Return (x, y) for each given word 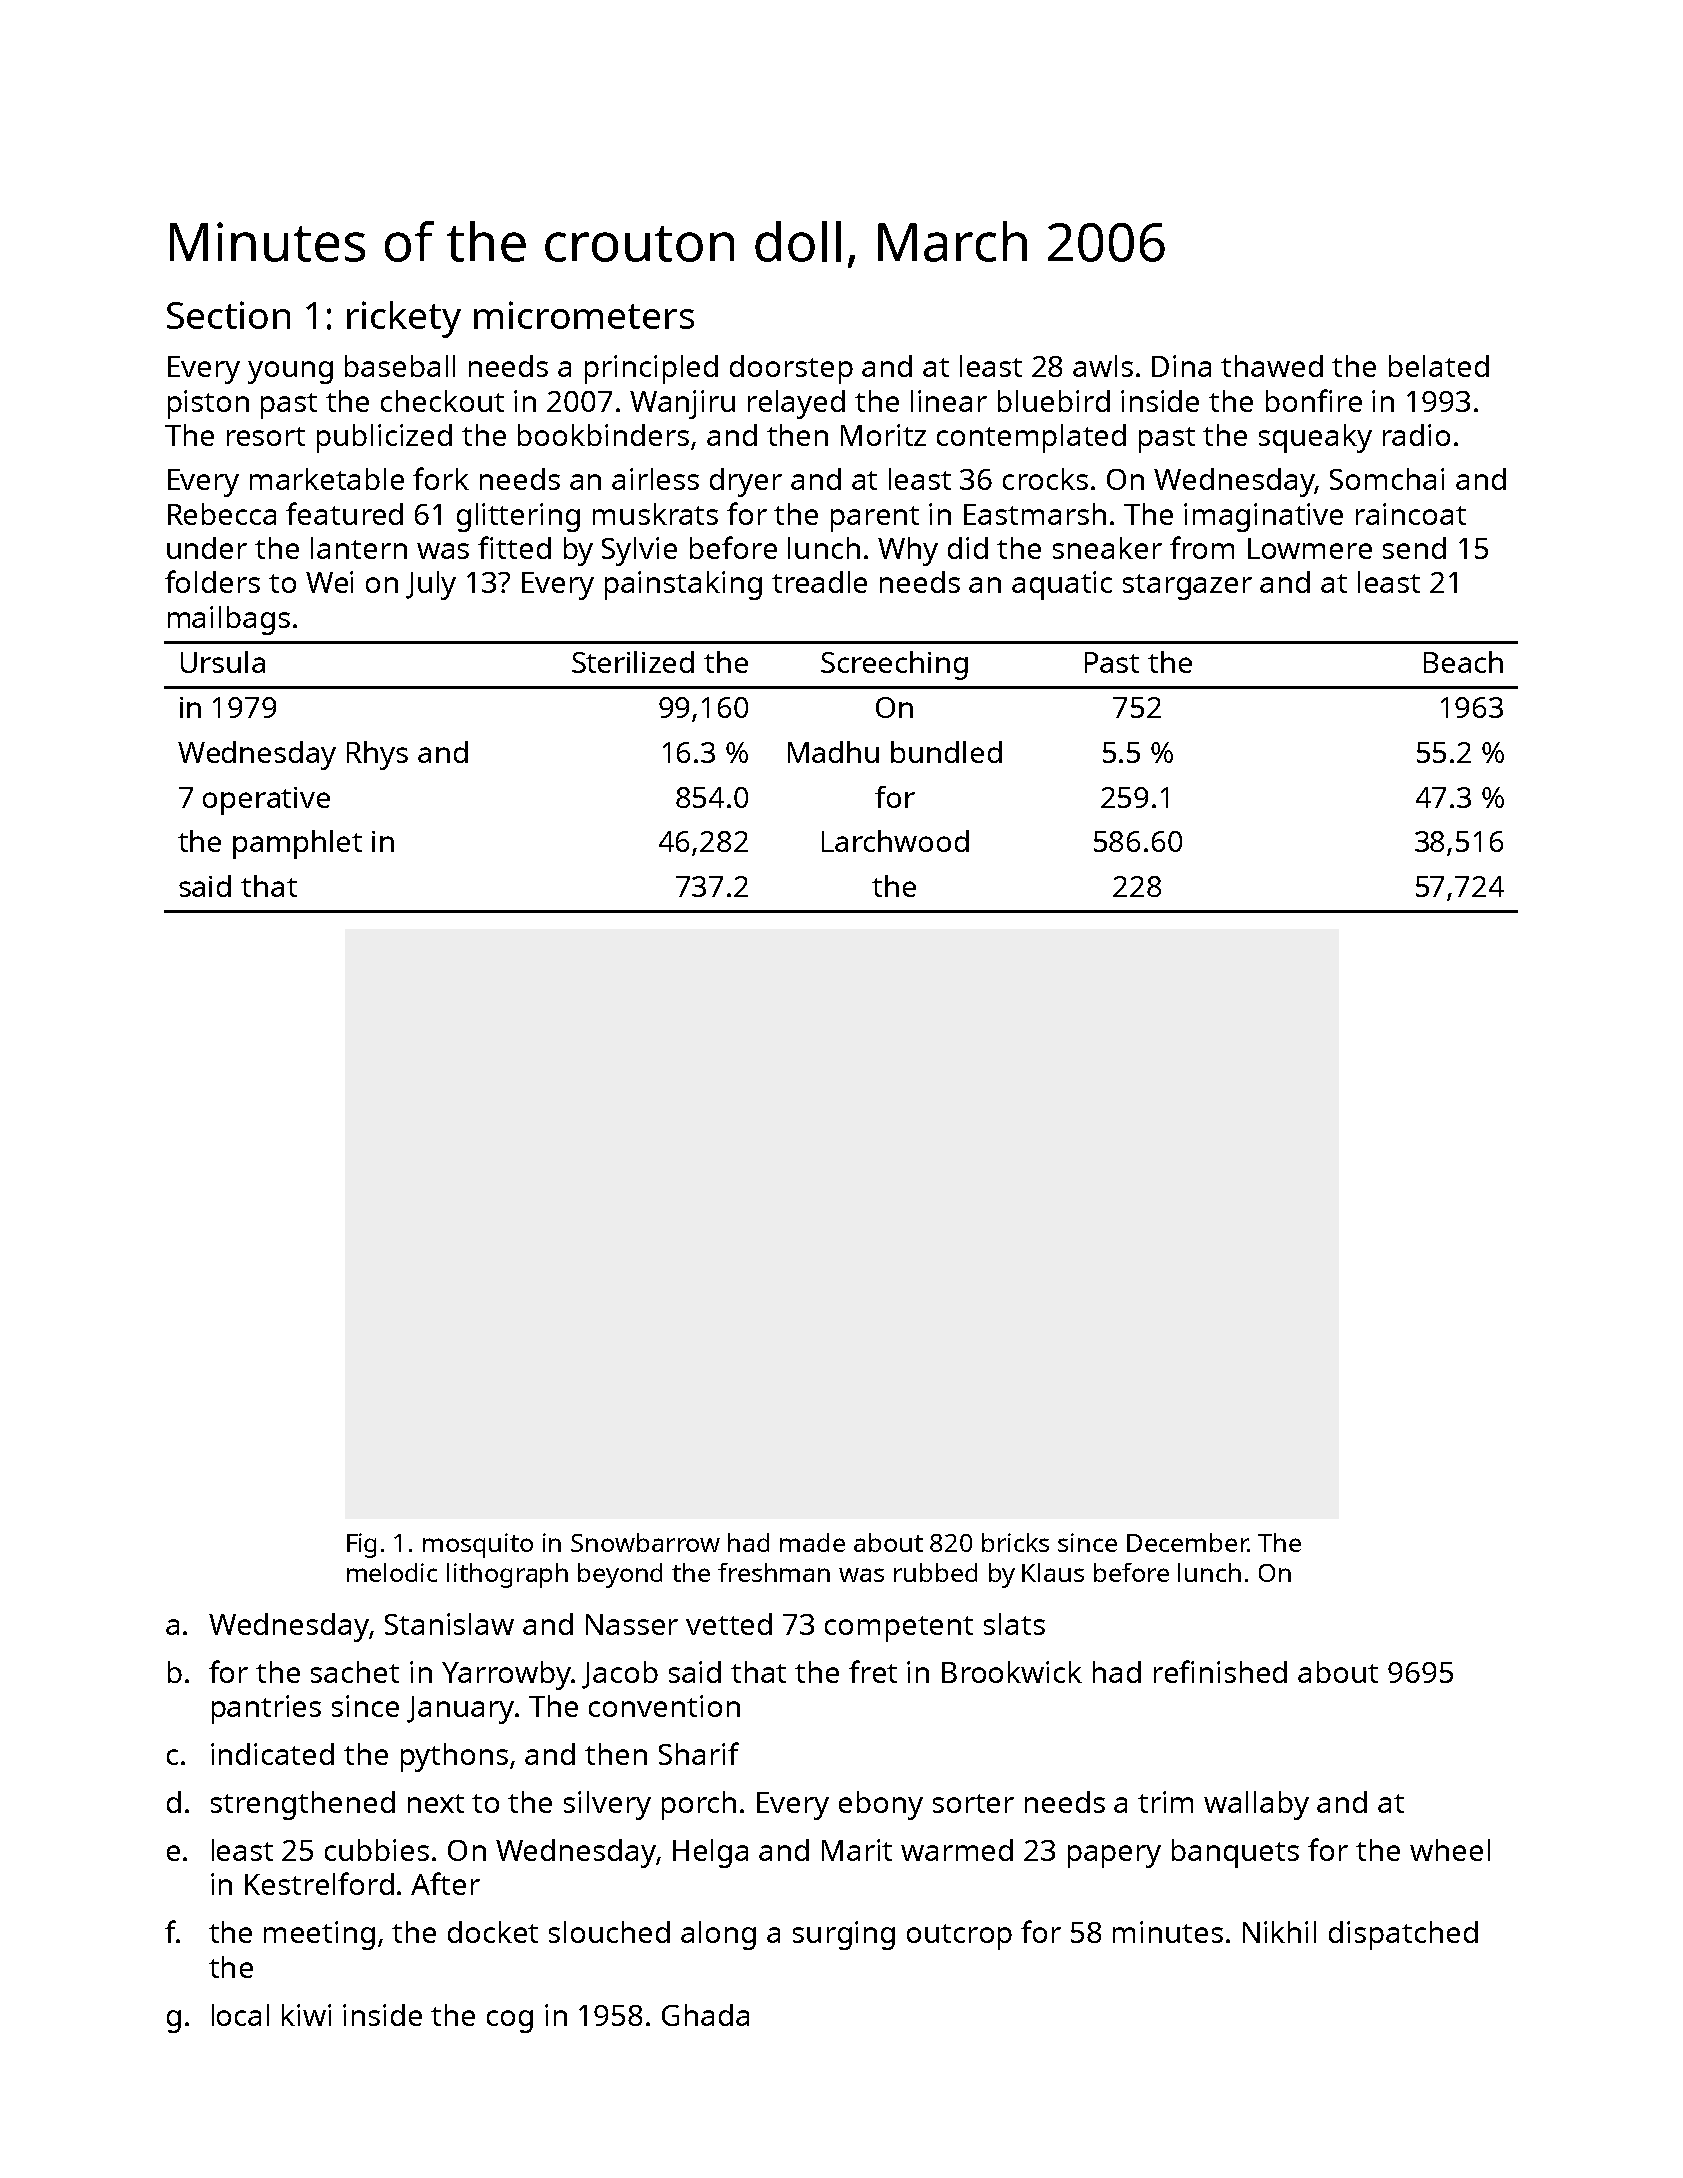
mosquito (478, 1545)
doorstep (791, 369)
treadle (819, 582)
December (1187, 1542)
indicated (272, 1754)
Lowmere (1310, 548)
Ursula (223, 662)
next (436, 1803)
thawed (1272, 366)
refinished (1220, 1671)
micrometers (584, 315)
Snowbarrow (645, 1542)
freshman (774, 1572)
